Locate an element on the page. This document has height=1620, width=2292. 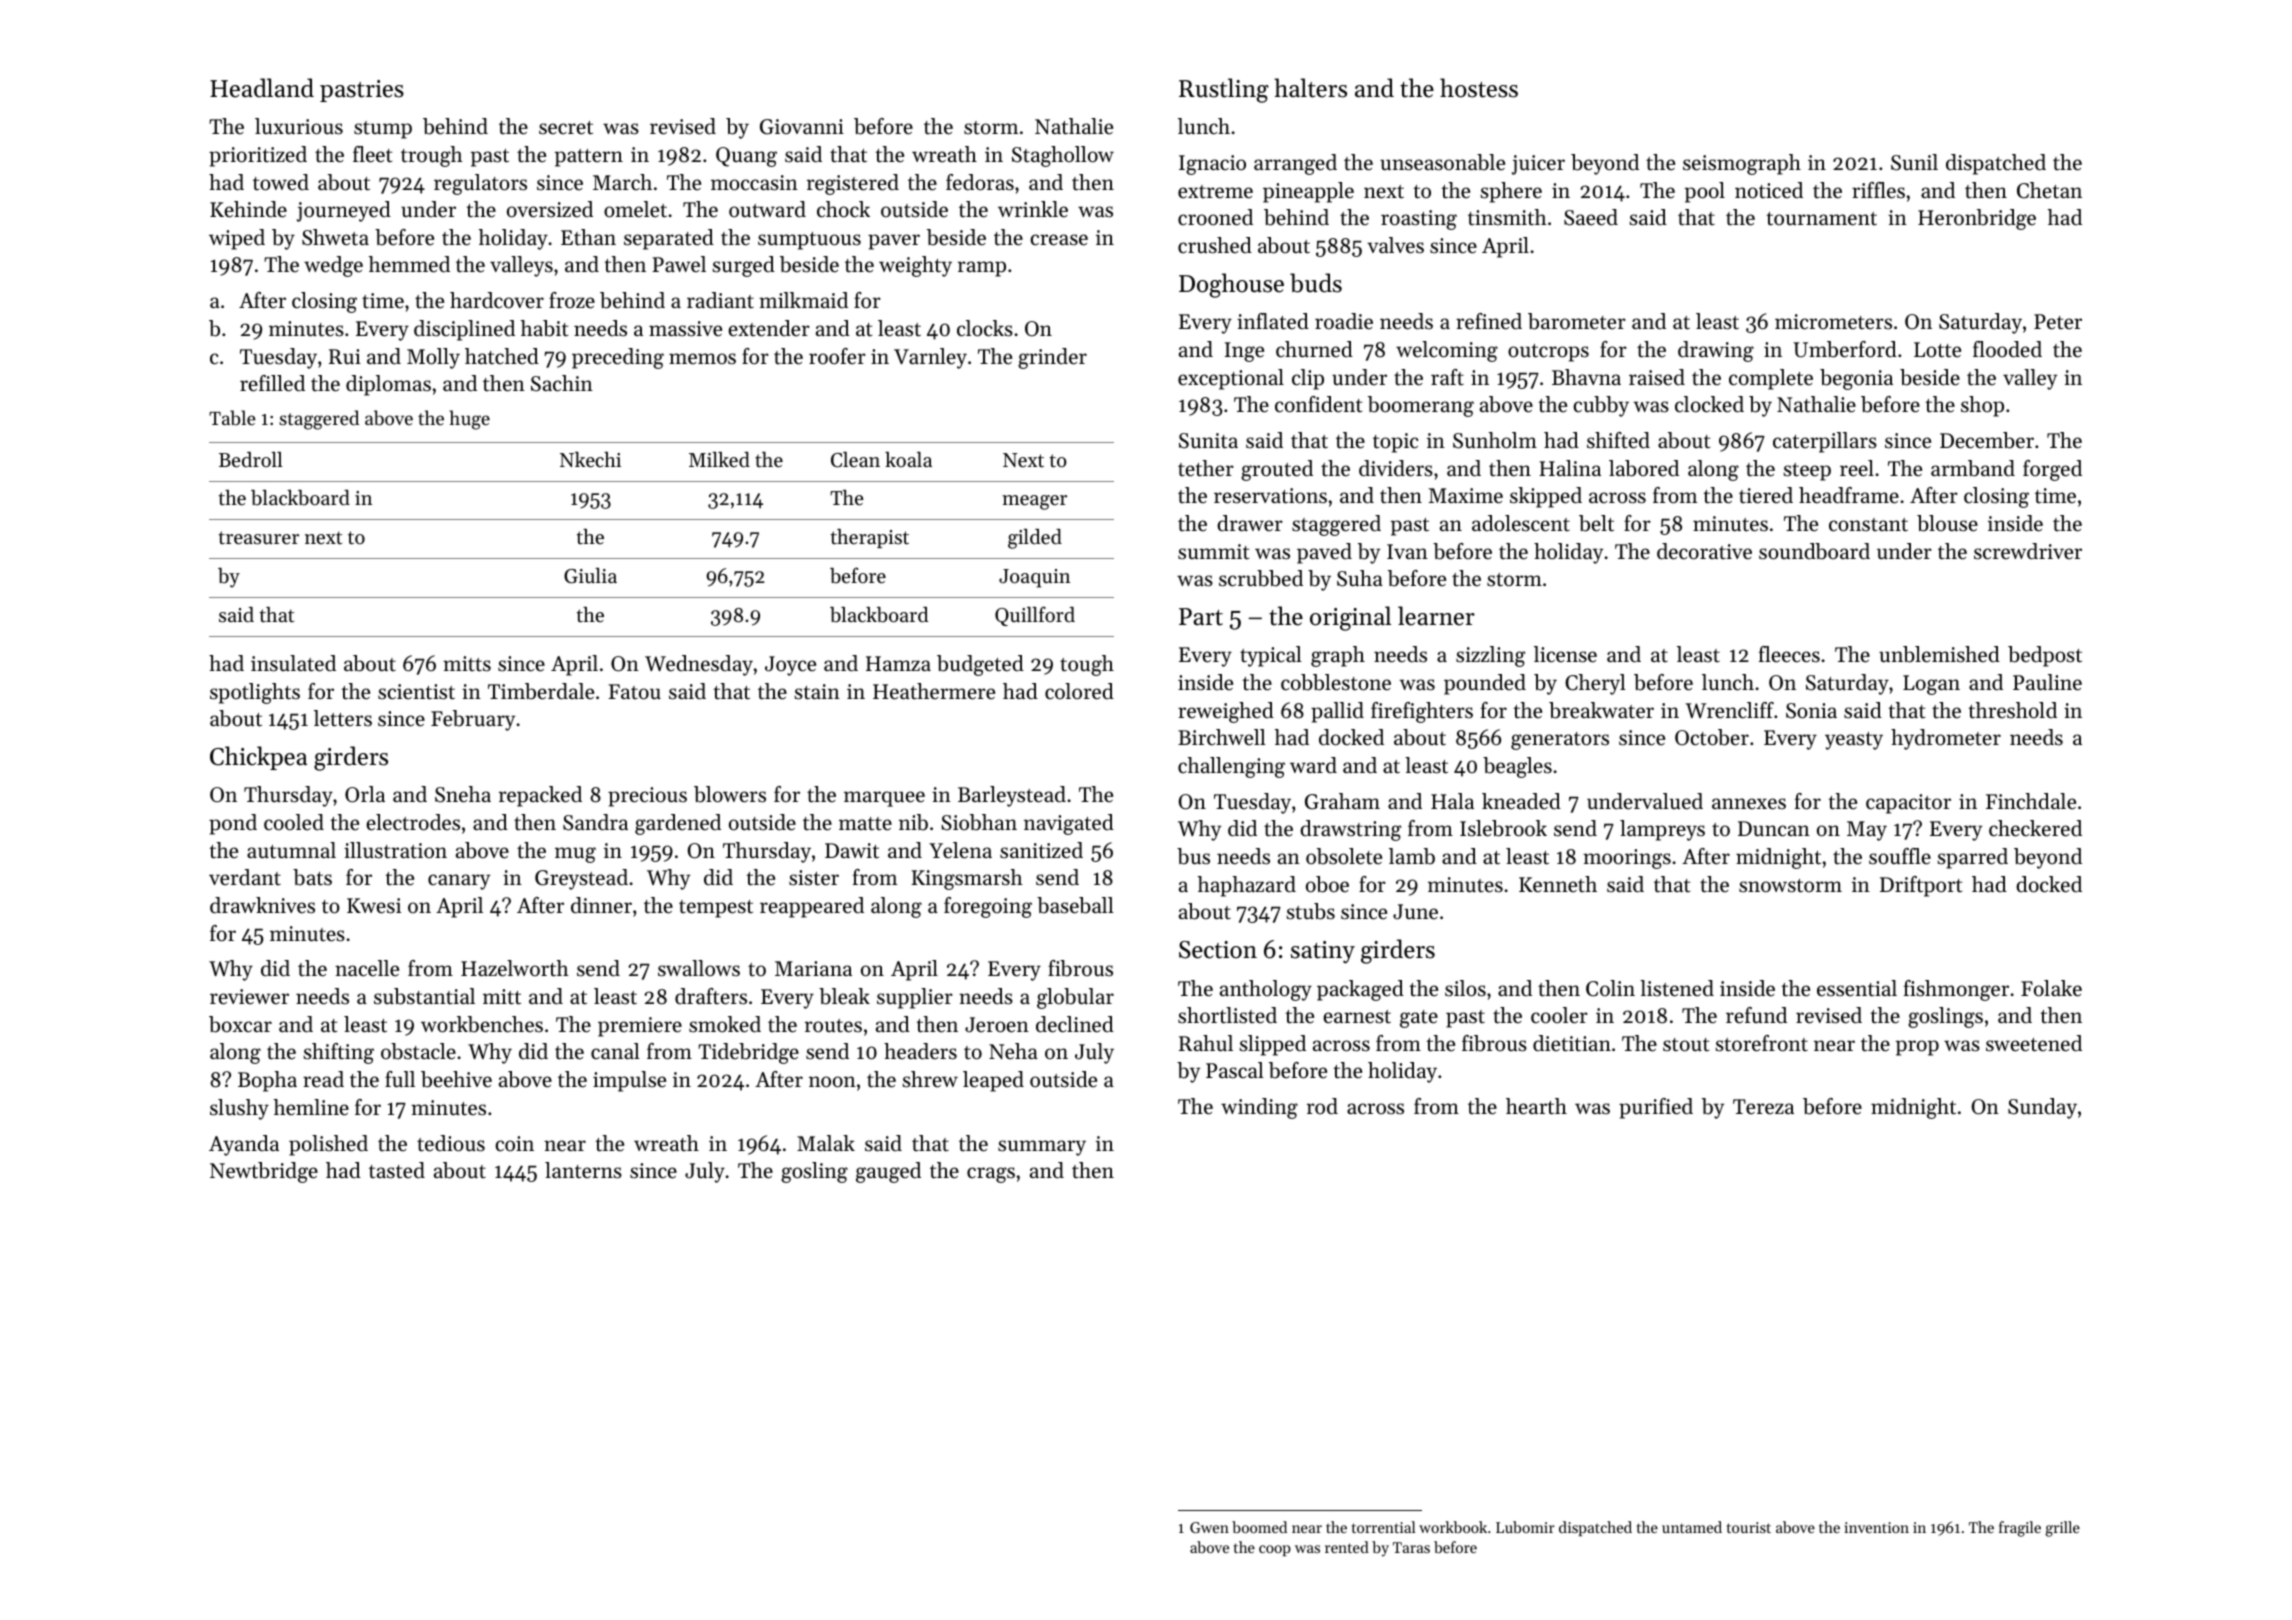
screwdriver is located at coordinates (2028, 551).
